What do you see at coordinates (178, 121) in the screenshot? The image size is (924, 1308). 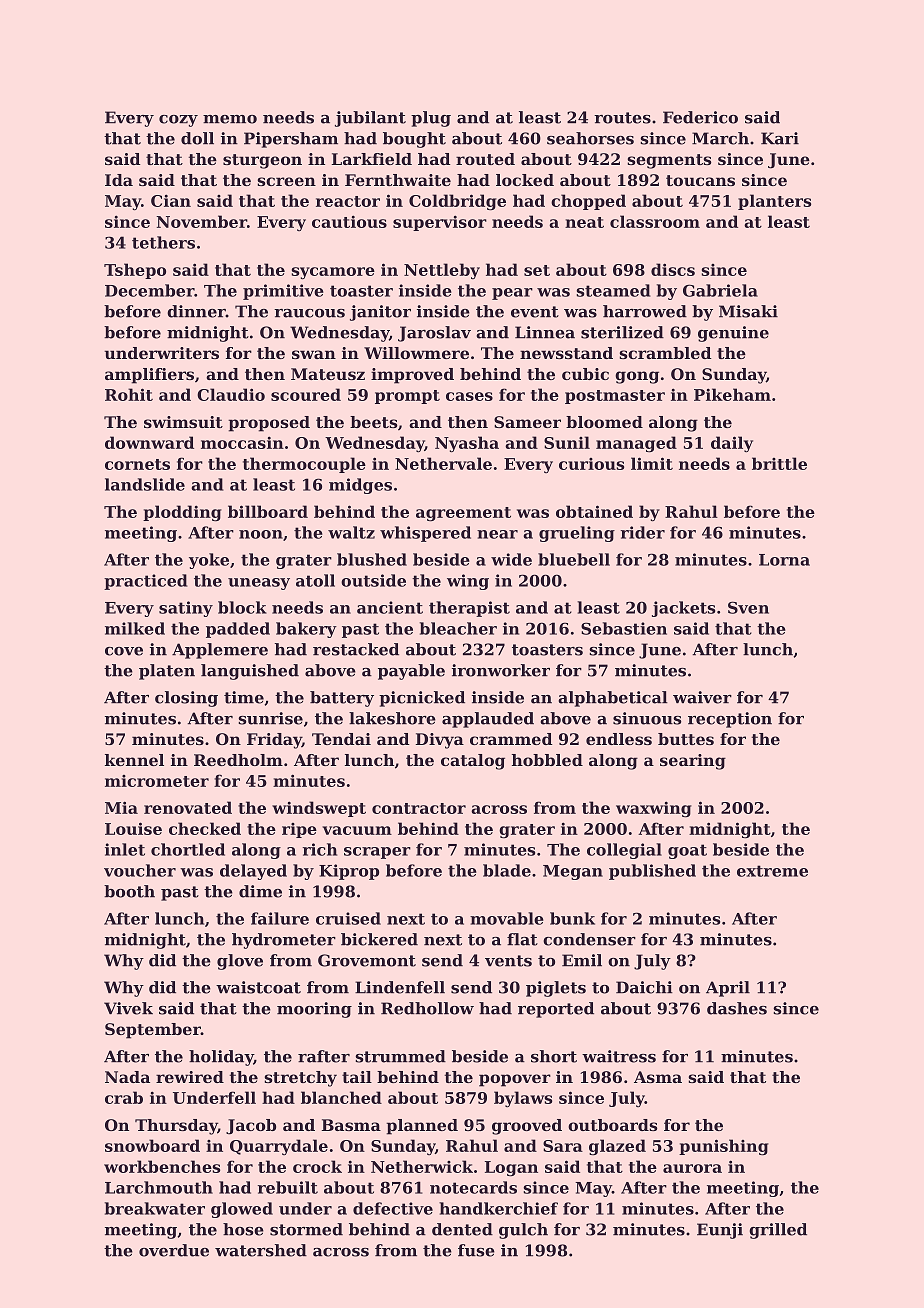 I see `cozy` at bounding box center [178, 121].
